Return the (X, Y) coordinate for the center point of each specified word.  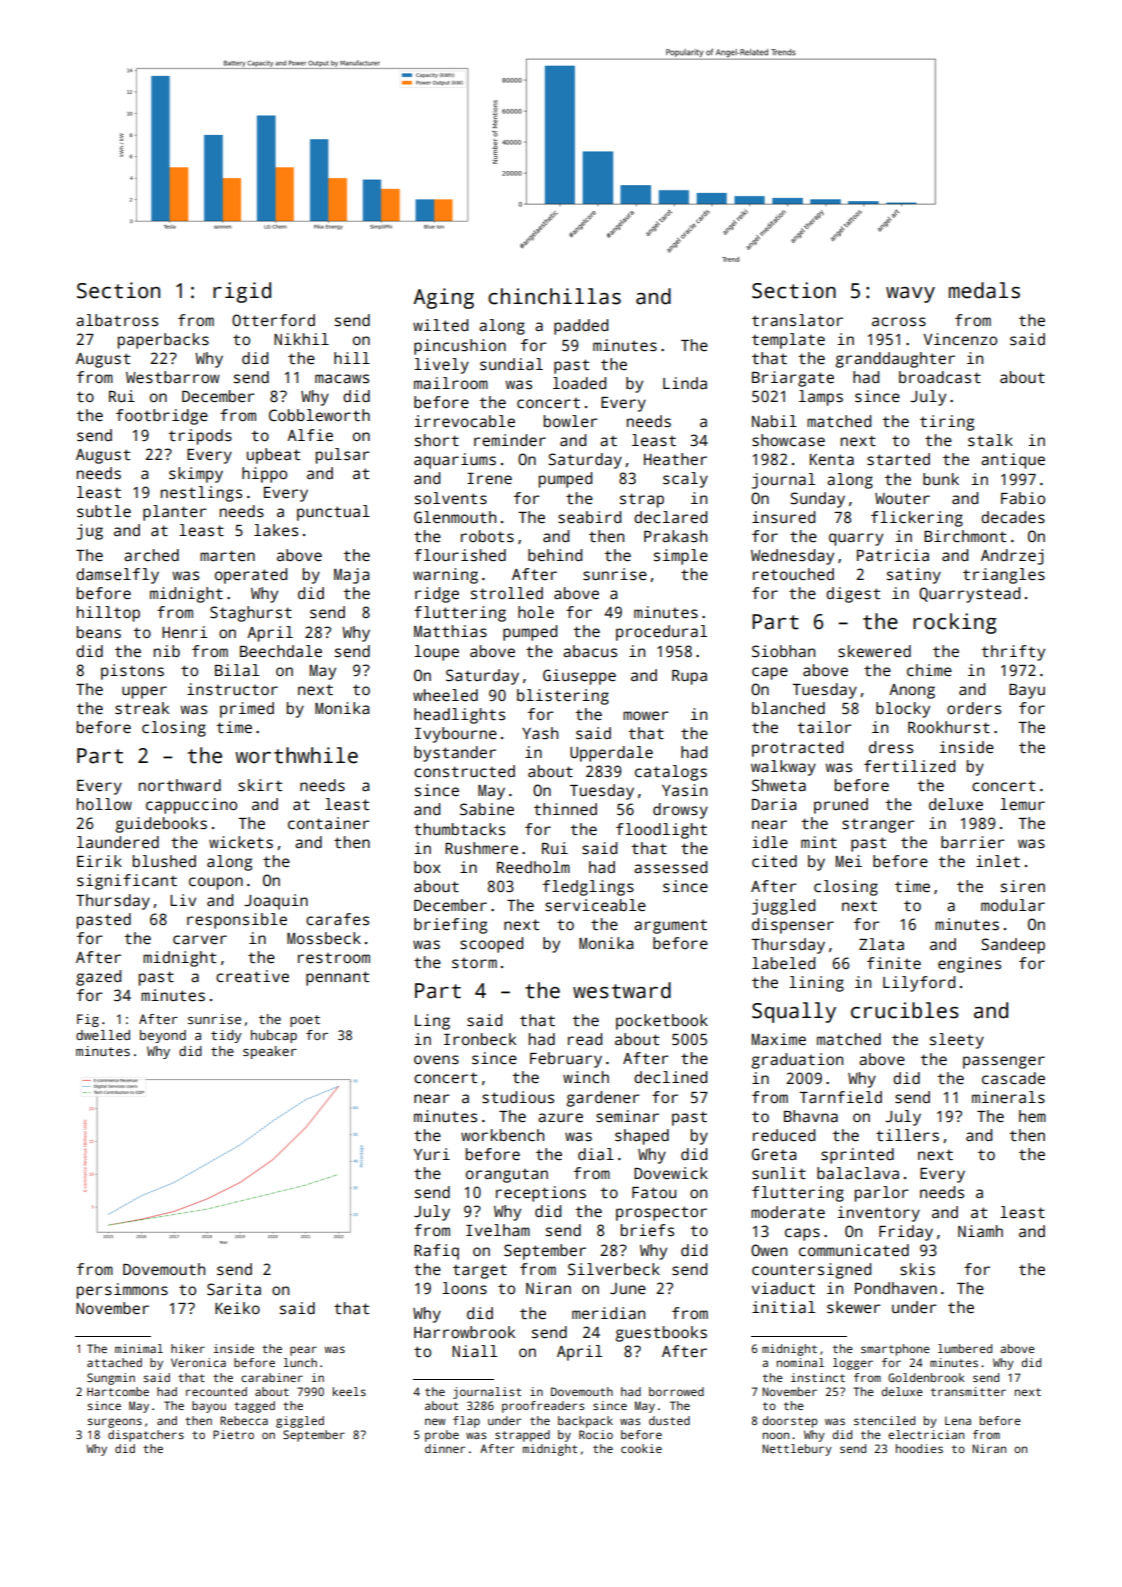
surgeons (115, 1423)
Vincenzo (960, 339)
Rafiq (436, 1252)
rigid (242, 292)
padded (581, 327)
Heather (675, 459)
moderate (788, 1212)
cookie (641, 1448)
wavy (910, 295)
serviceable (595, 905)
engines (969, 965)
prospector (661, 1213)
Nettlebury (797, 1450)
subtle (104, 511)
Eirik (99, 861)
